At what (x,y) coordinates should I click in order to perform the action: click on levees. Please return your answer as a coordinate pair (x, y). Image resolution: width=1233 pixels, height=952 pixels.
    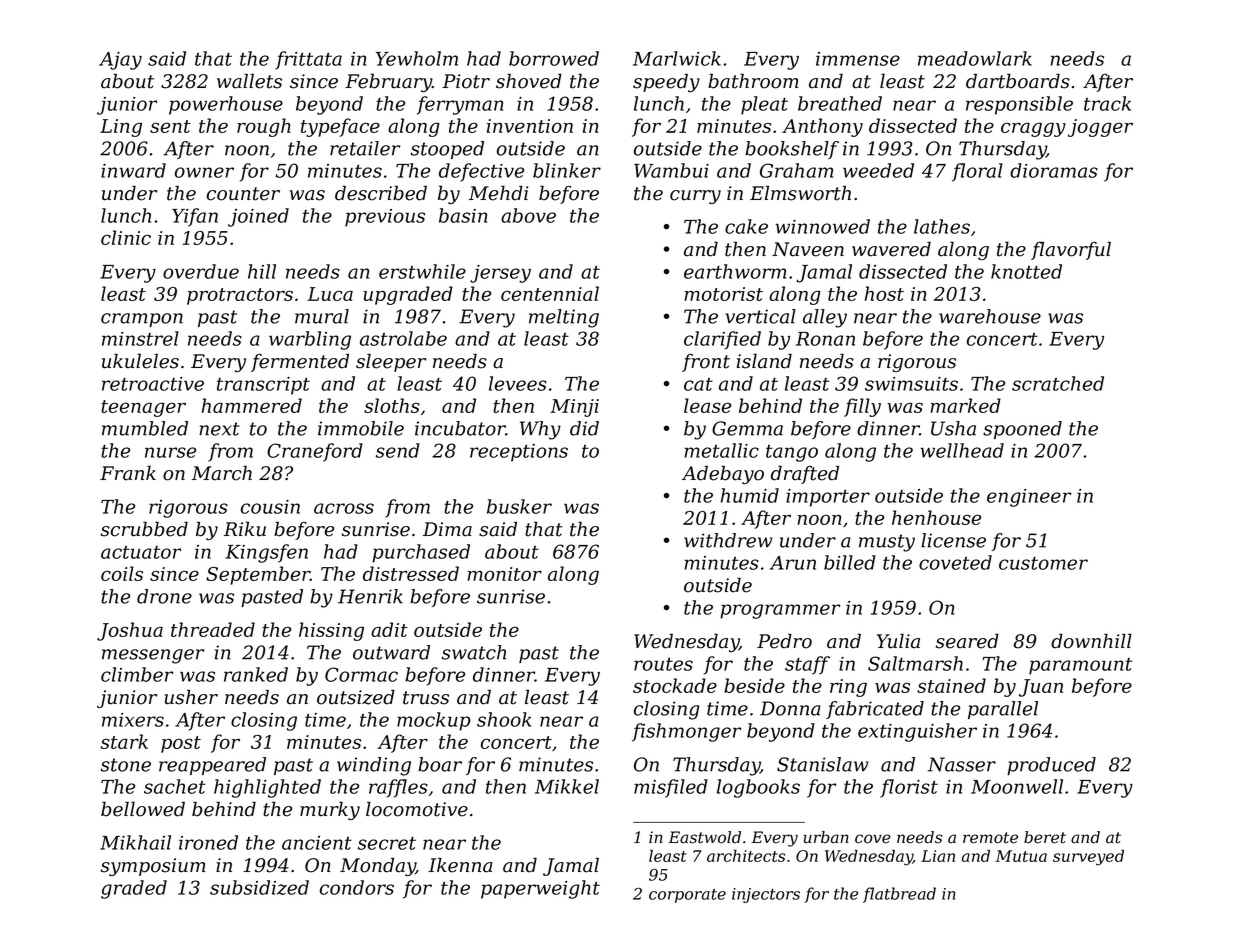
    Looking at the image, I should click on (518, 383).
